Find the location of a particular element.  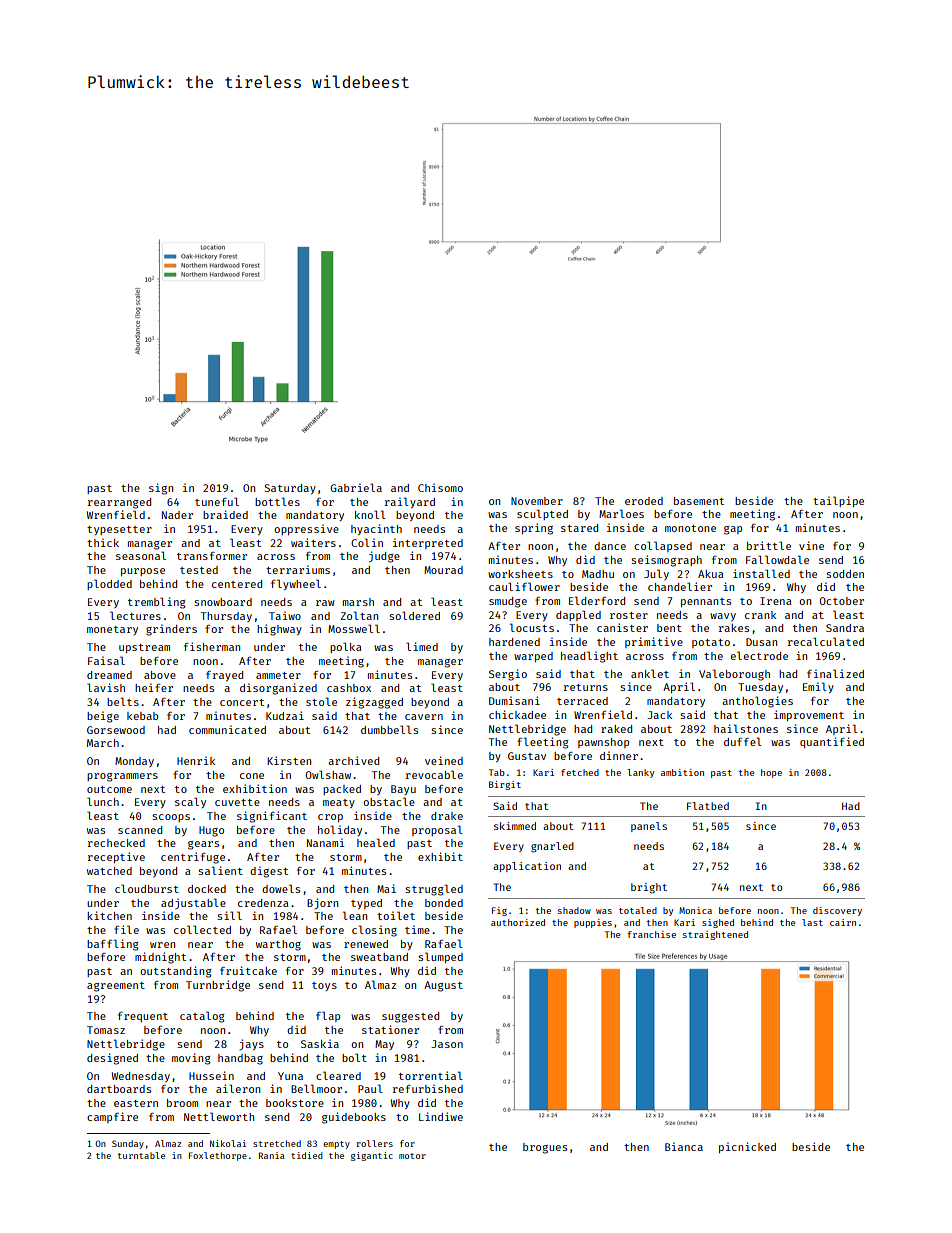

rollers is located at coordinates (374, 1143).
